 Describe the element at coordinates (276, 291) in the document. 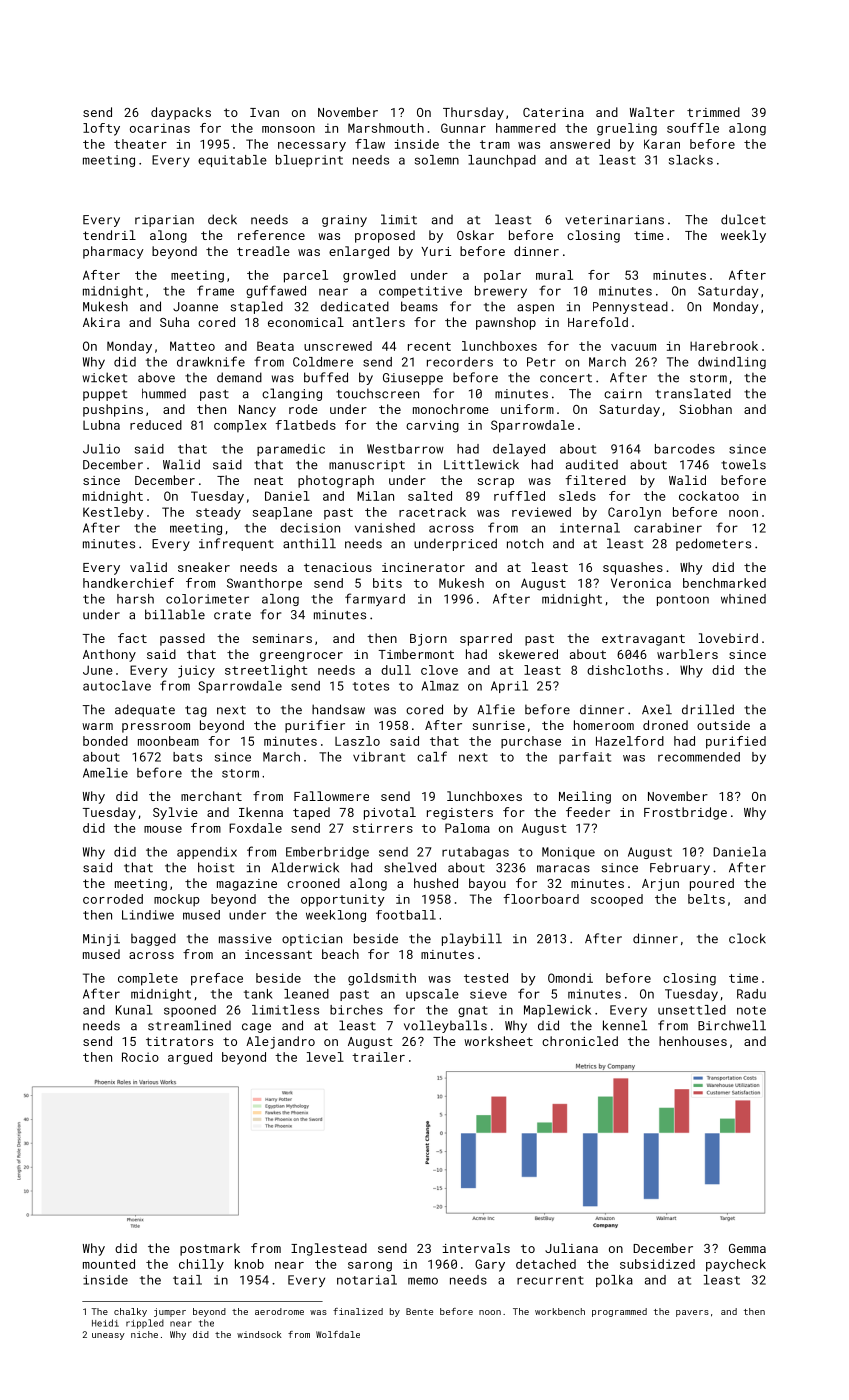

I see `guffawed` at that location.
